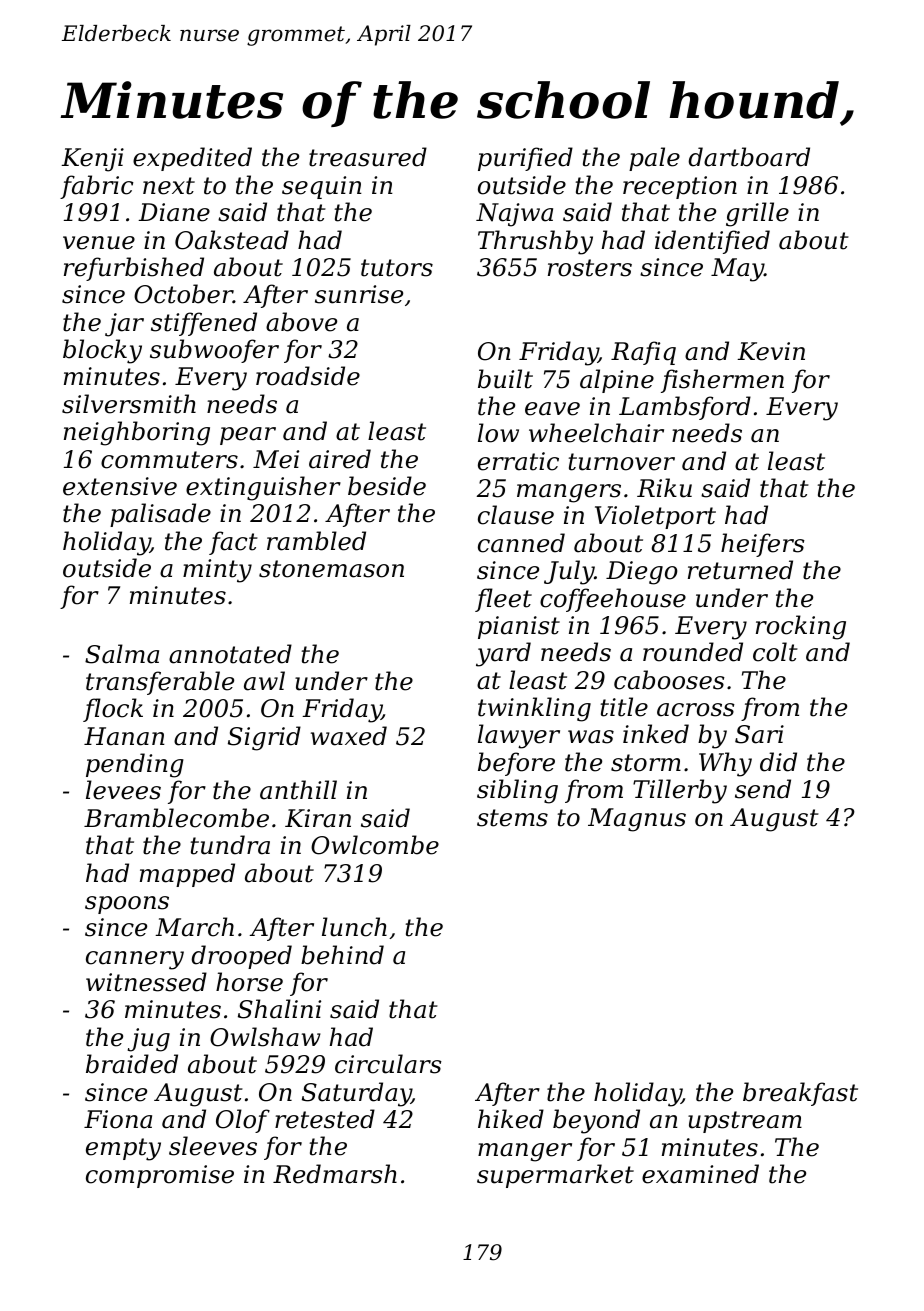 This screenshot has width=924, height=1311. Describe the element at coordinates (335, 1174) in the screenshot. I see `Redmarsh` at that location.
